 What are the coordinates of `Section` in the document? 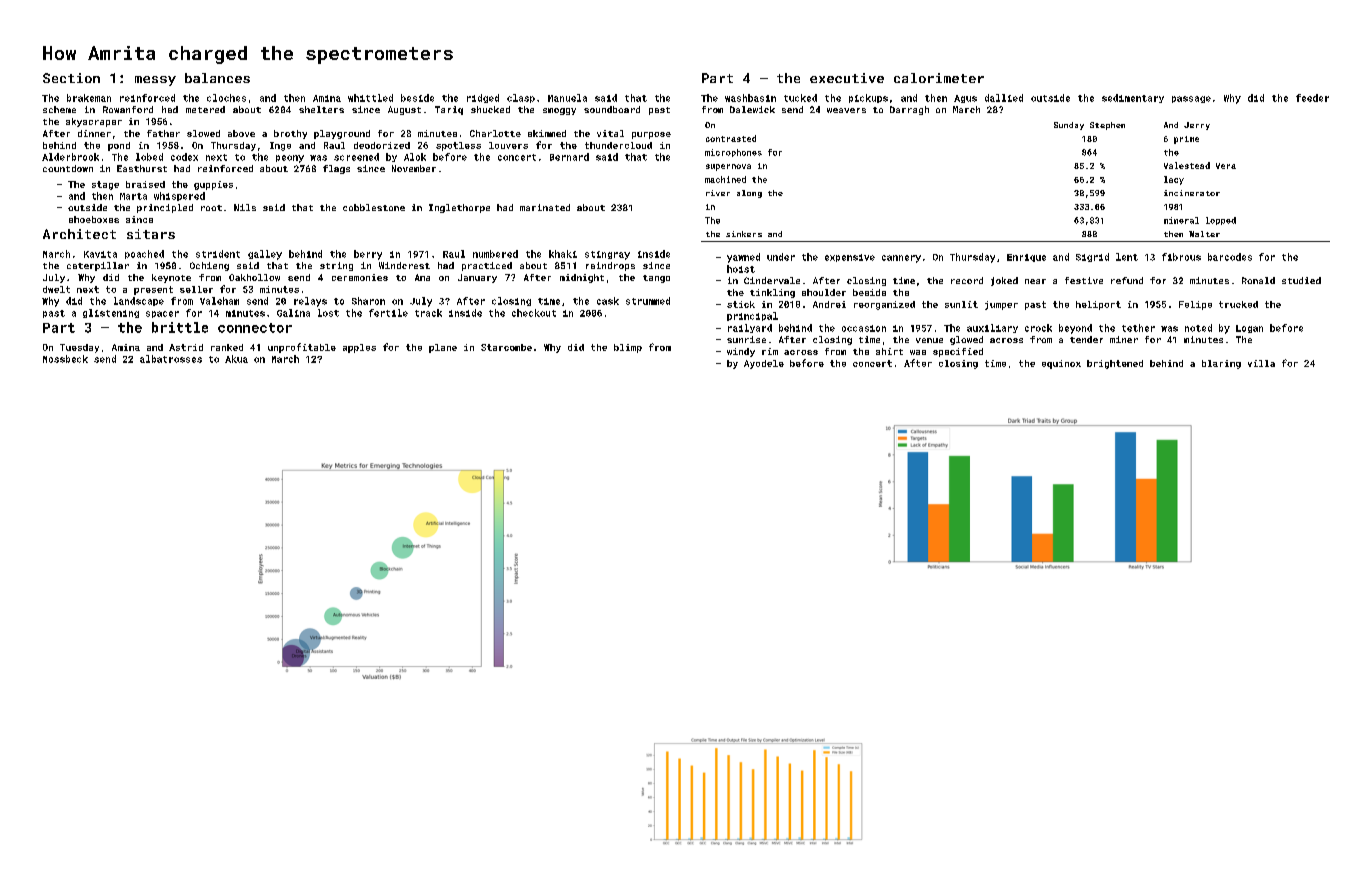 It's located at (71, 78).
